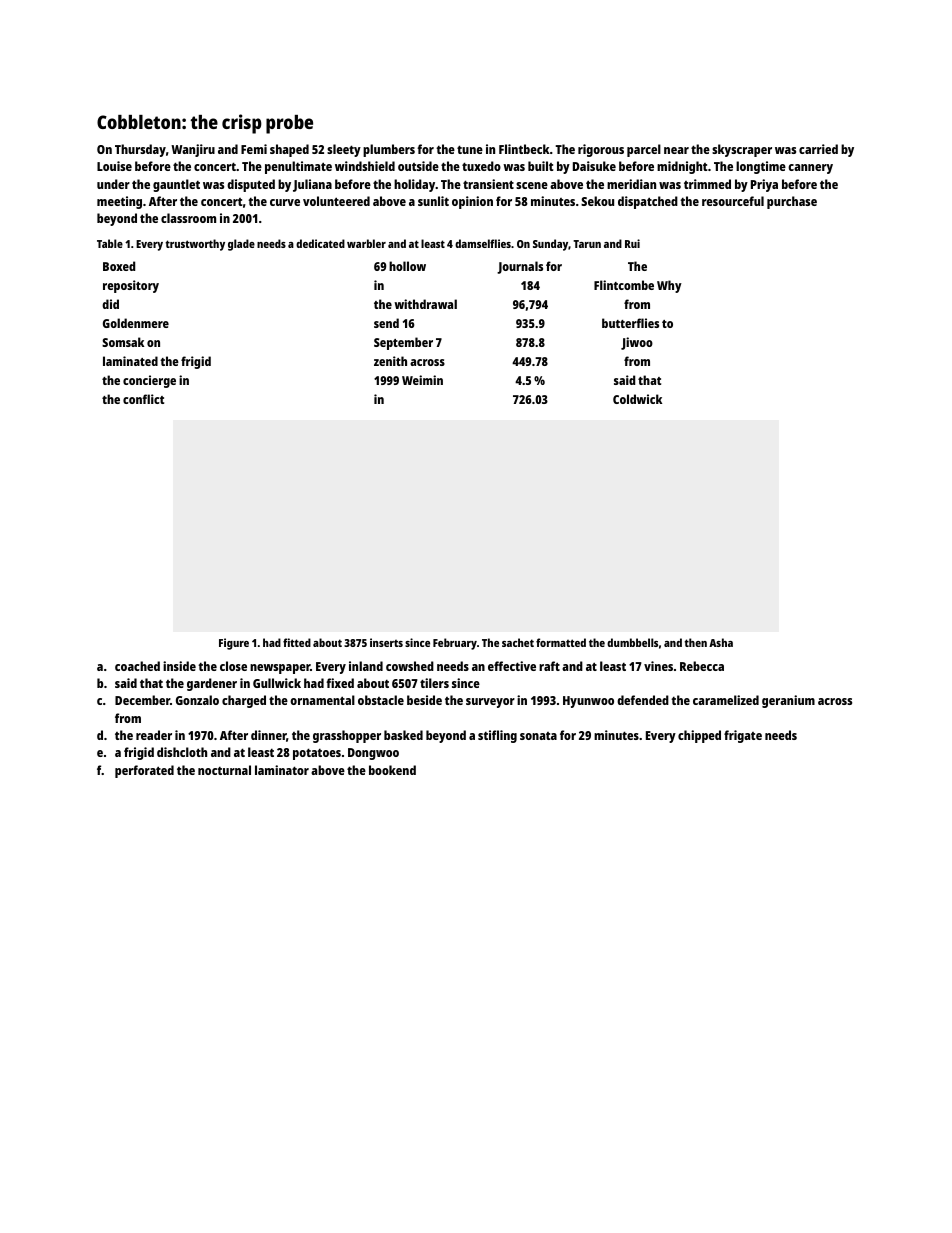 This page has width=952, height=1233. What do you see at coordinates (540, 166) in the page?
I see `built` at bounding box center [540, 166].
